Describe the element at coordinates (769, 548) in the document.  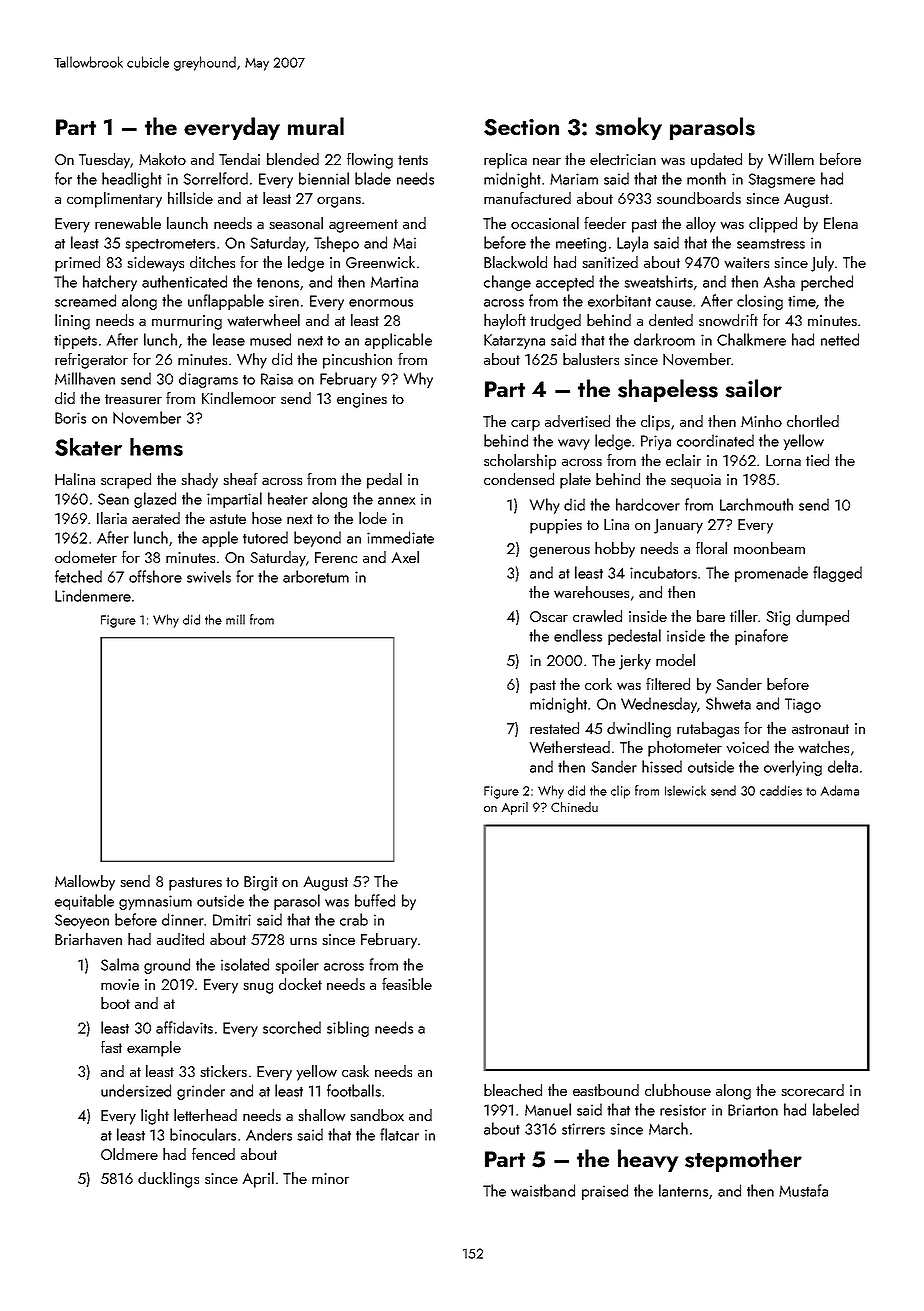
I see `moonbeam` at that location.
